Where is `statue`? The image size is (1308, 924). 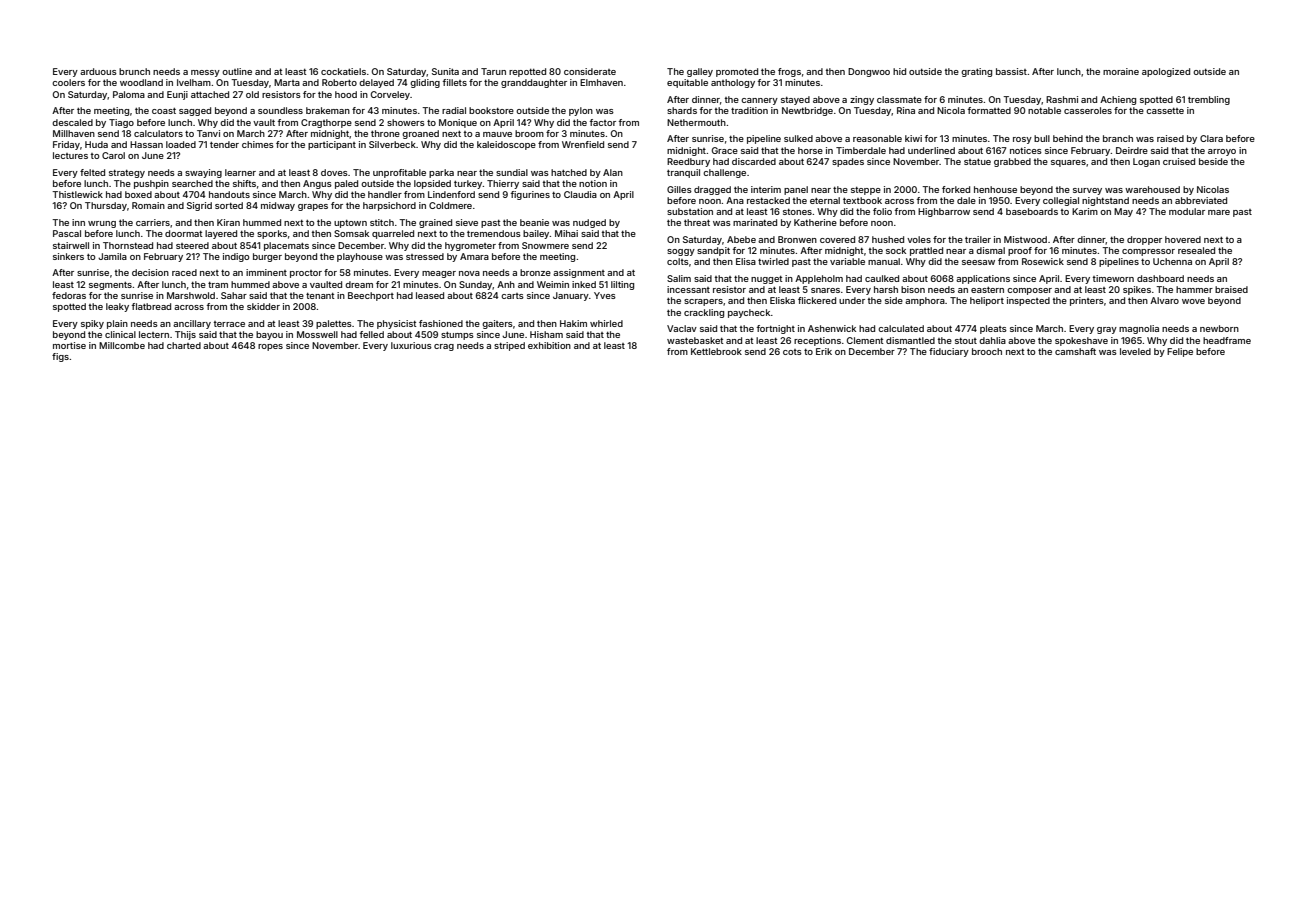 statue is located at coordinates (977, 162).
